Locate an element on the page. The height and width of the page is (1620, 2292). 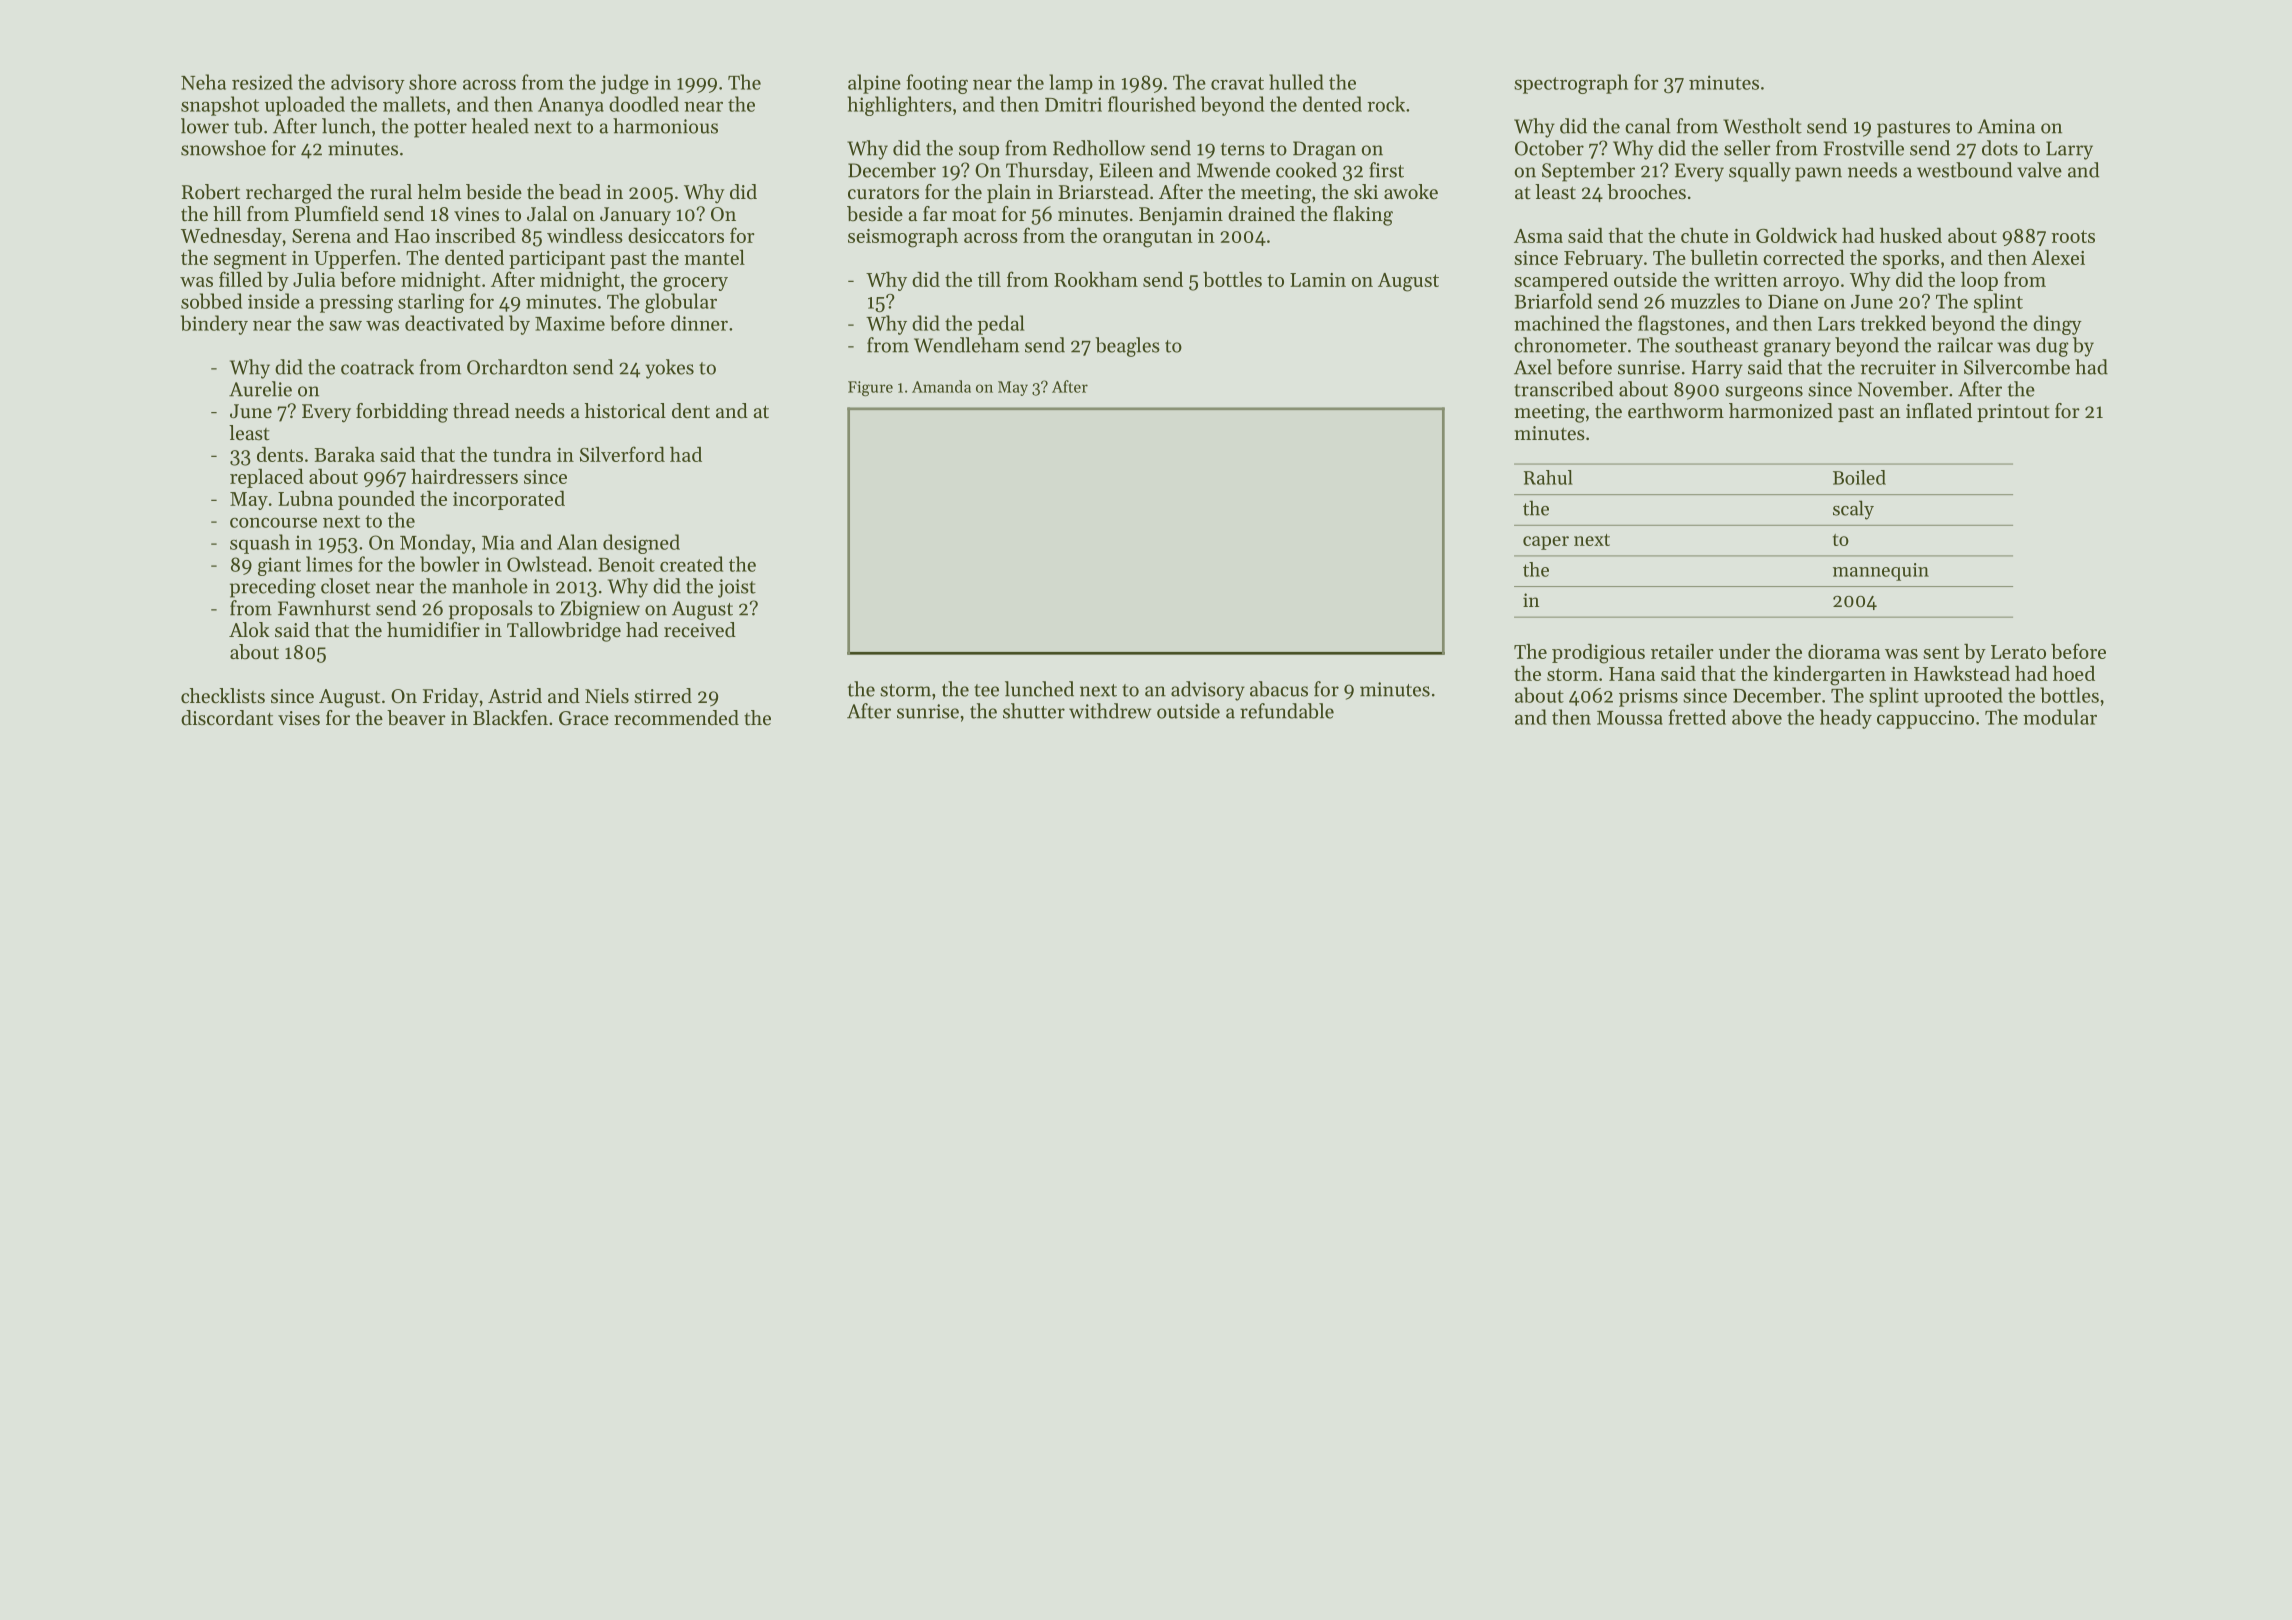
tub is located at coordinates (248, 126).
